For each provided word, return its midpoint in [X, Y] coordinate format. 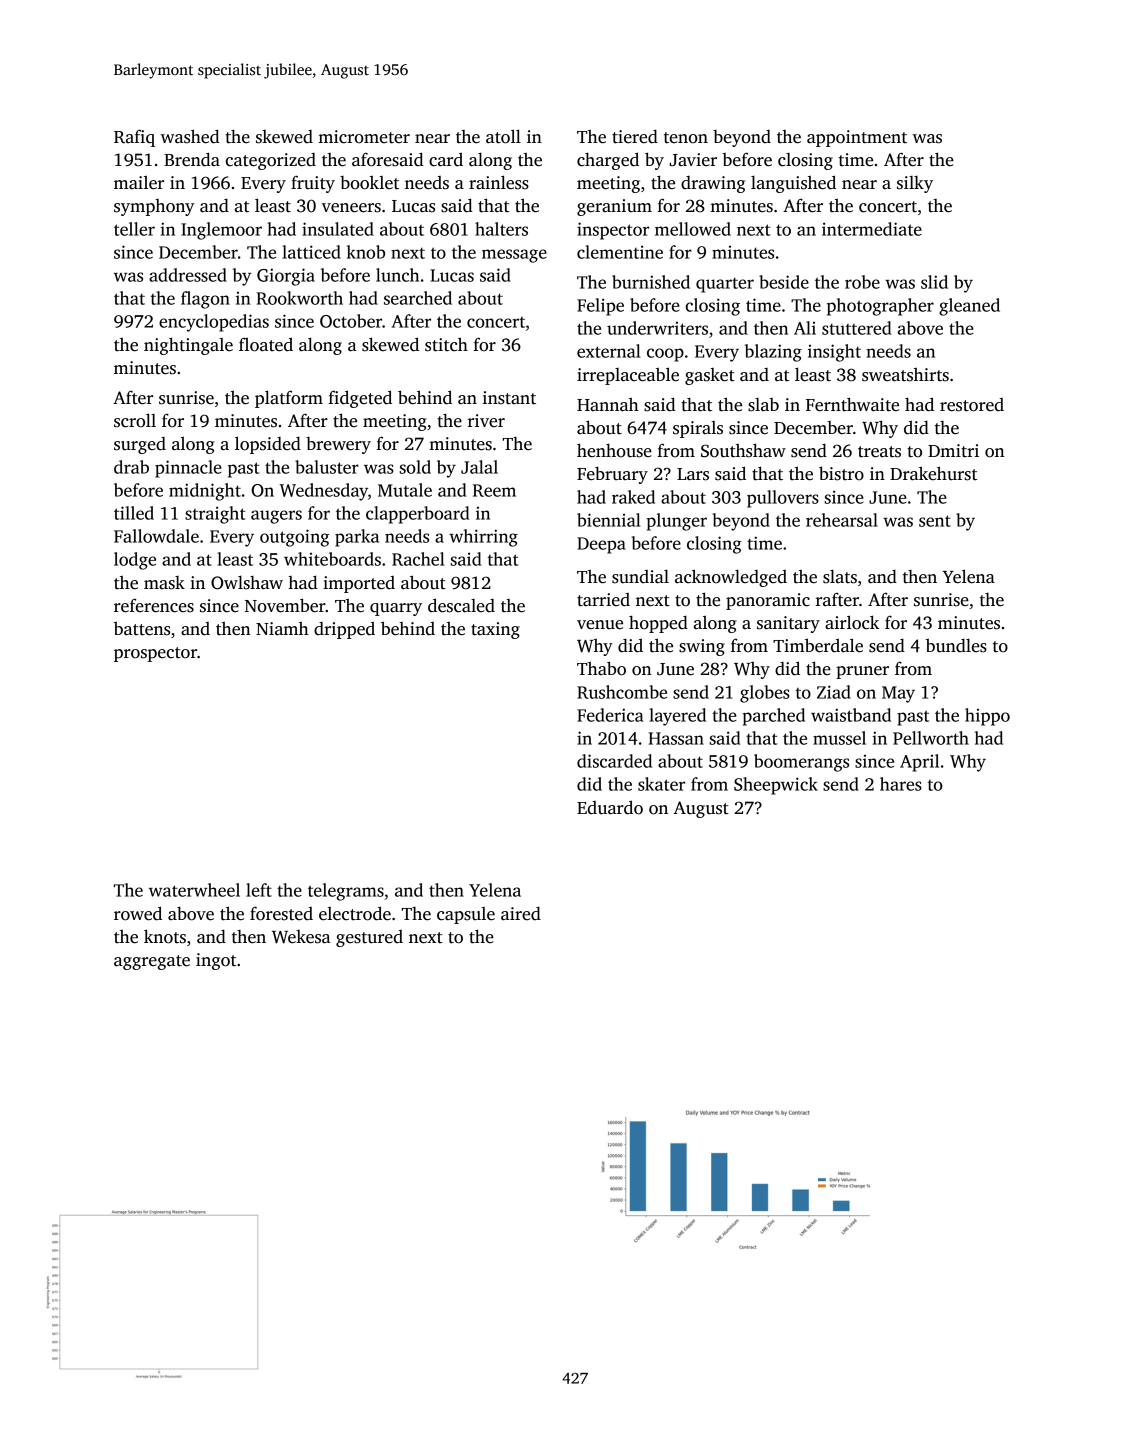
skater [661, 784]
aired [521, 913]
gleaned [969, 307]
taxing [495, 630]
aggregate [152, 962]
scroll [135, 420]
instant [509, 398]
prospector [155, 654]
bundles [956, 645]
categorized [271, 161]
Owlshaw [247, 582]
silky [915, 184]
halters [501, 229]
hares [901, 784]
